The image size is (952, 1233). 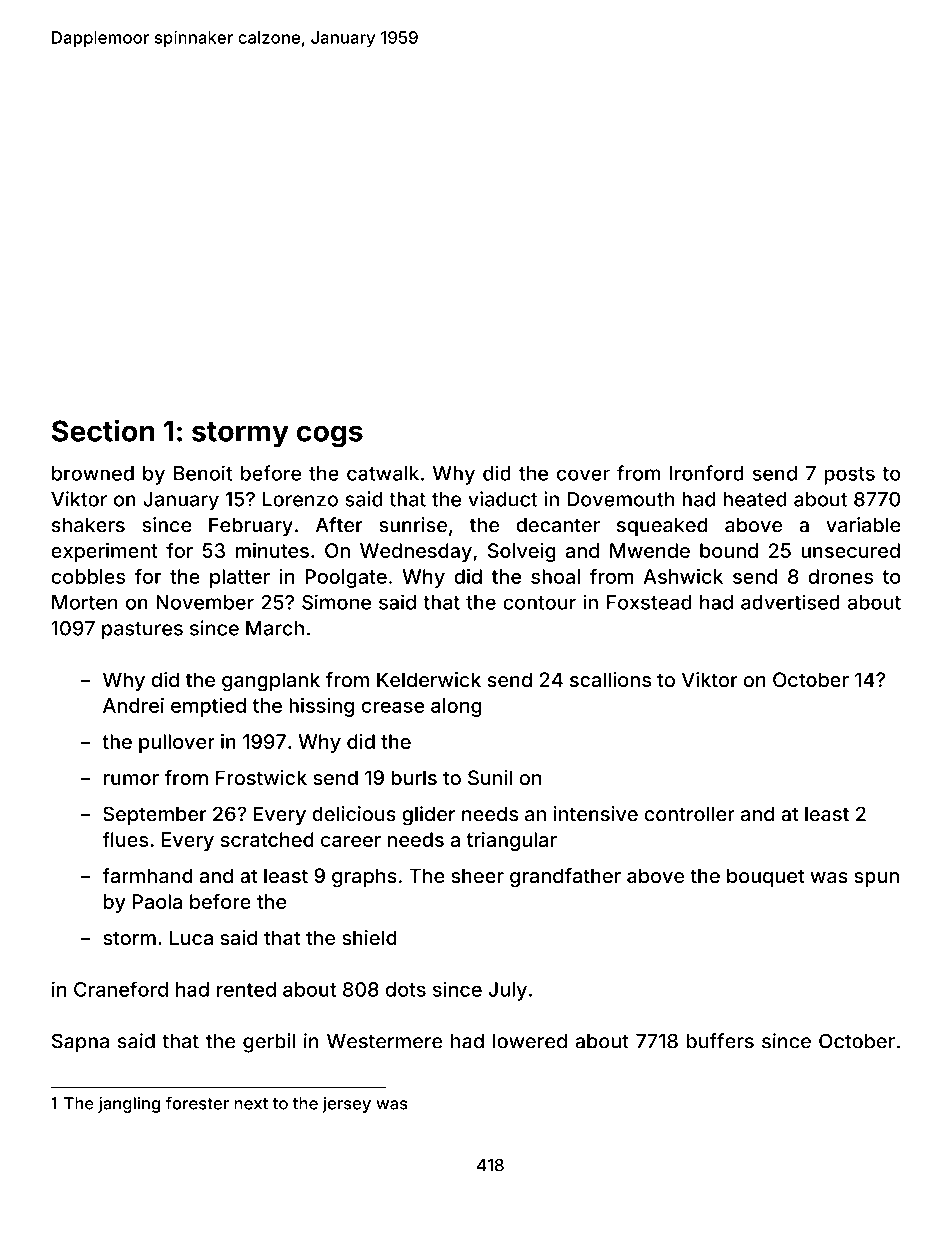 I want to click on along, so click(x=456, y=707).
